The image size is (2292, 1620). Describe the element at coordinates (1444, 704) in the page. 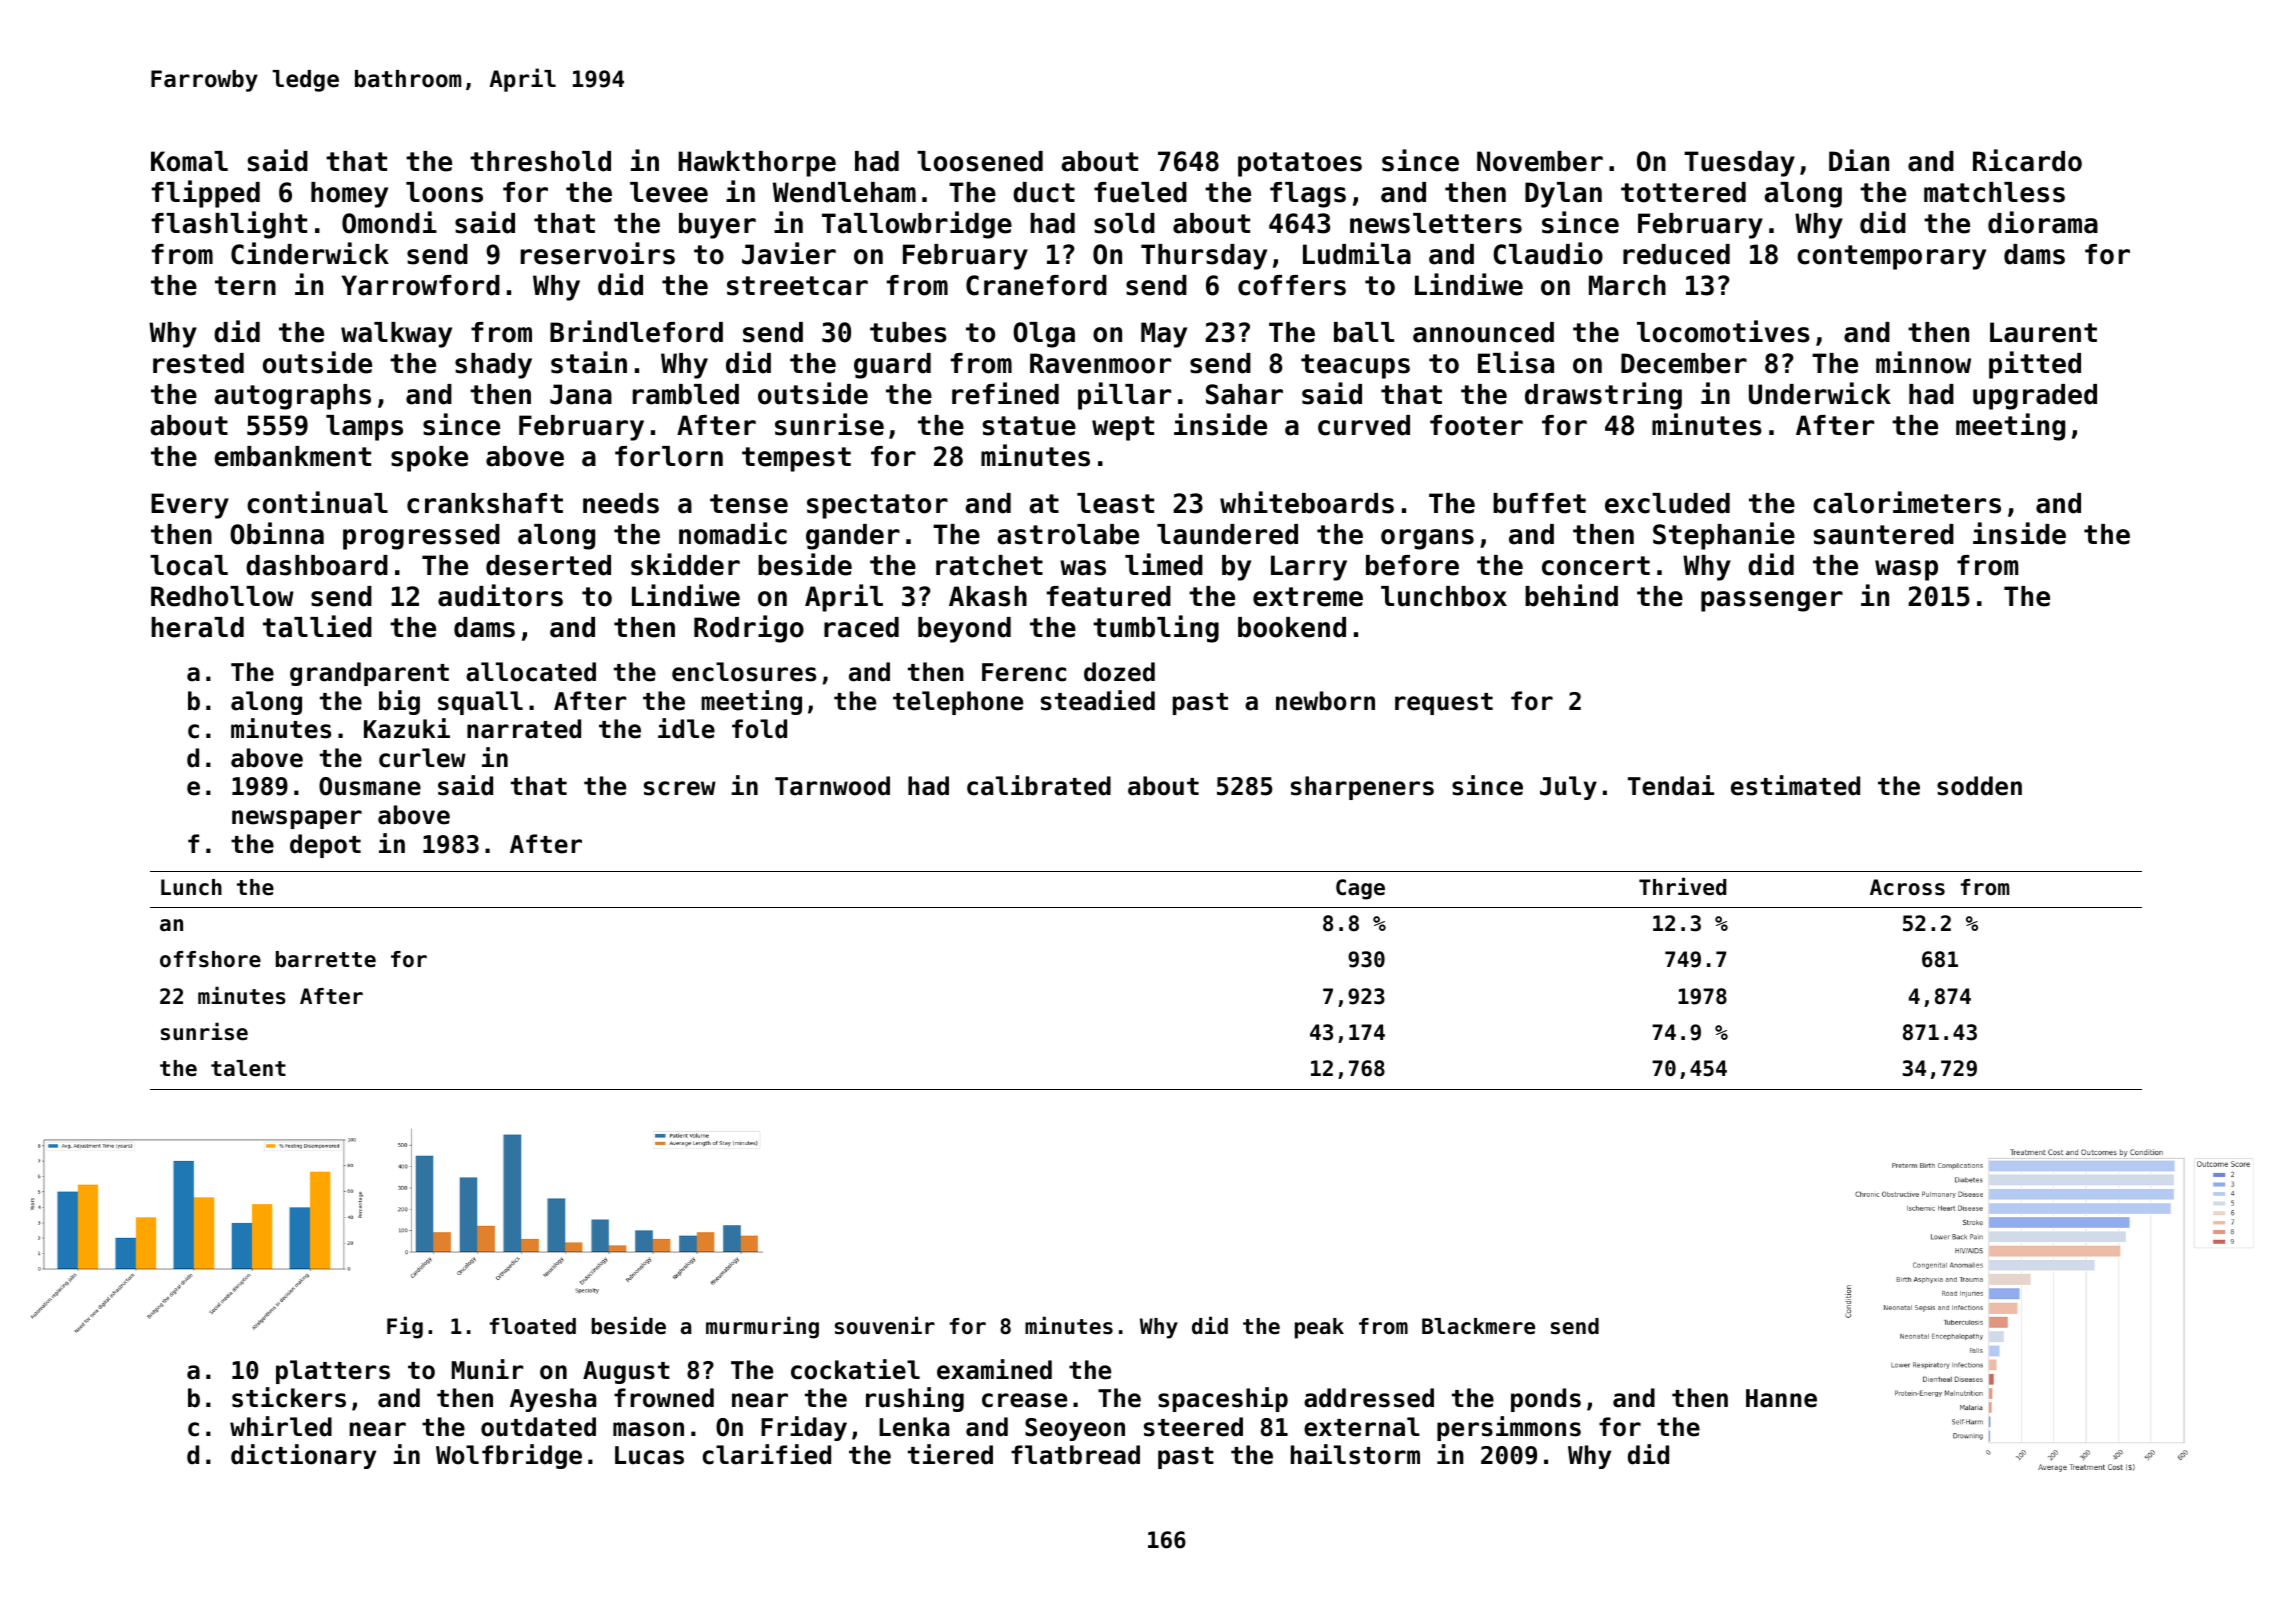

I see `request` at that location.
